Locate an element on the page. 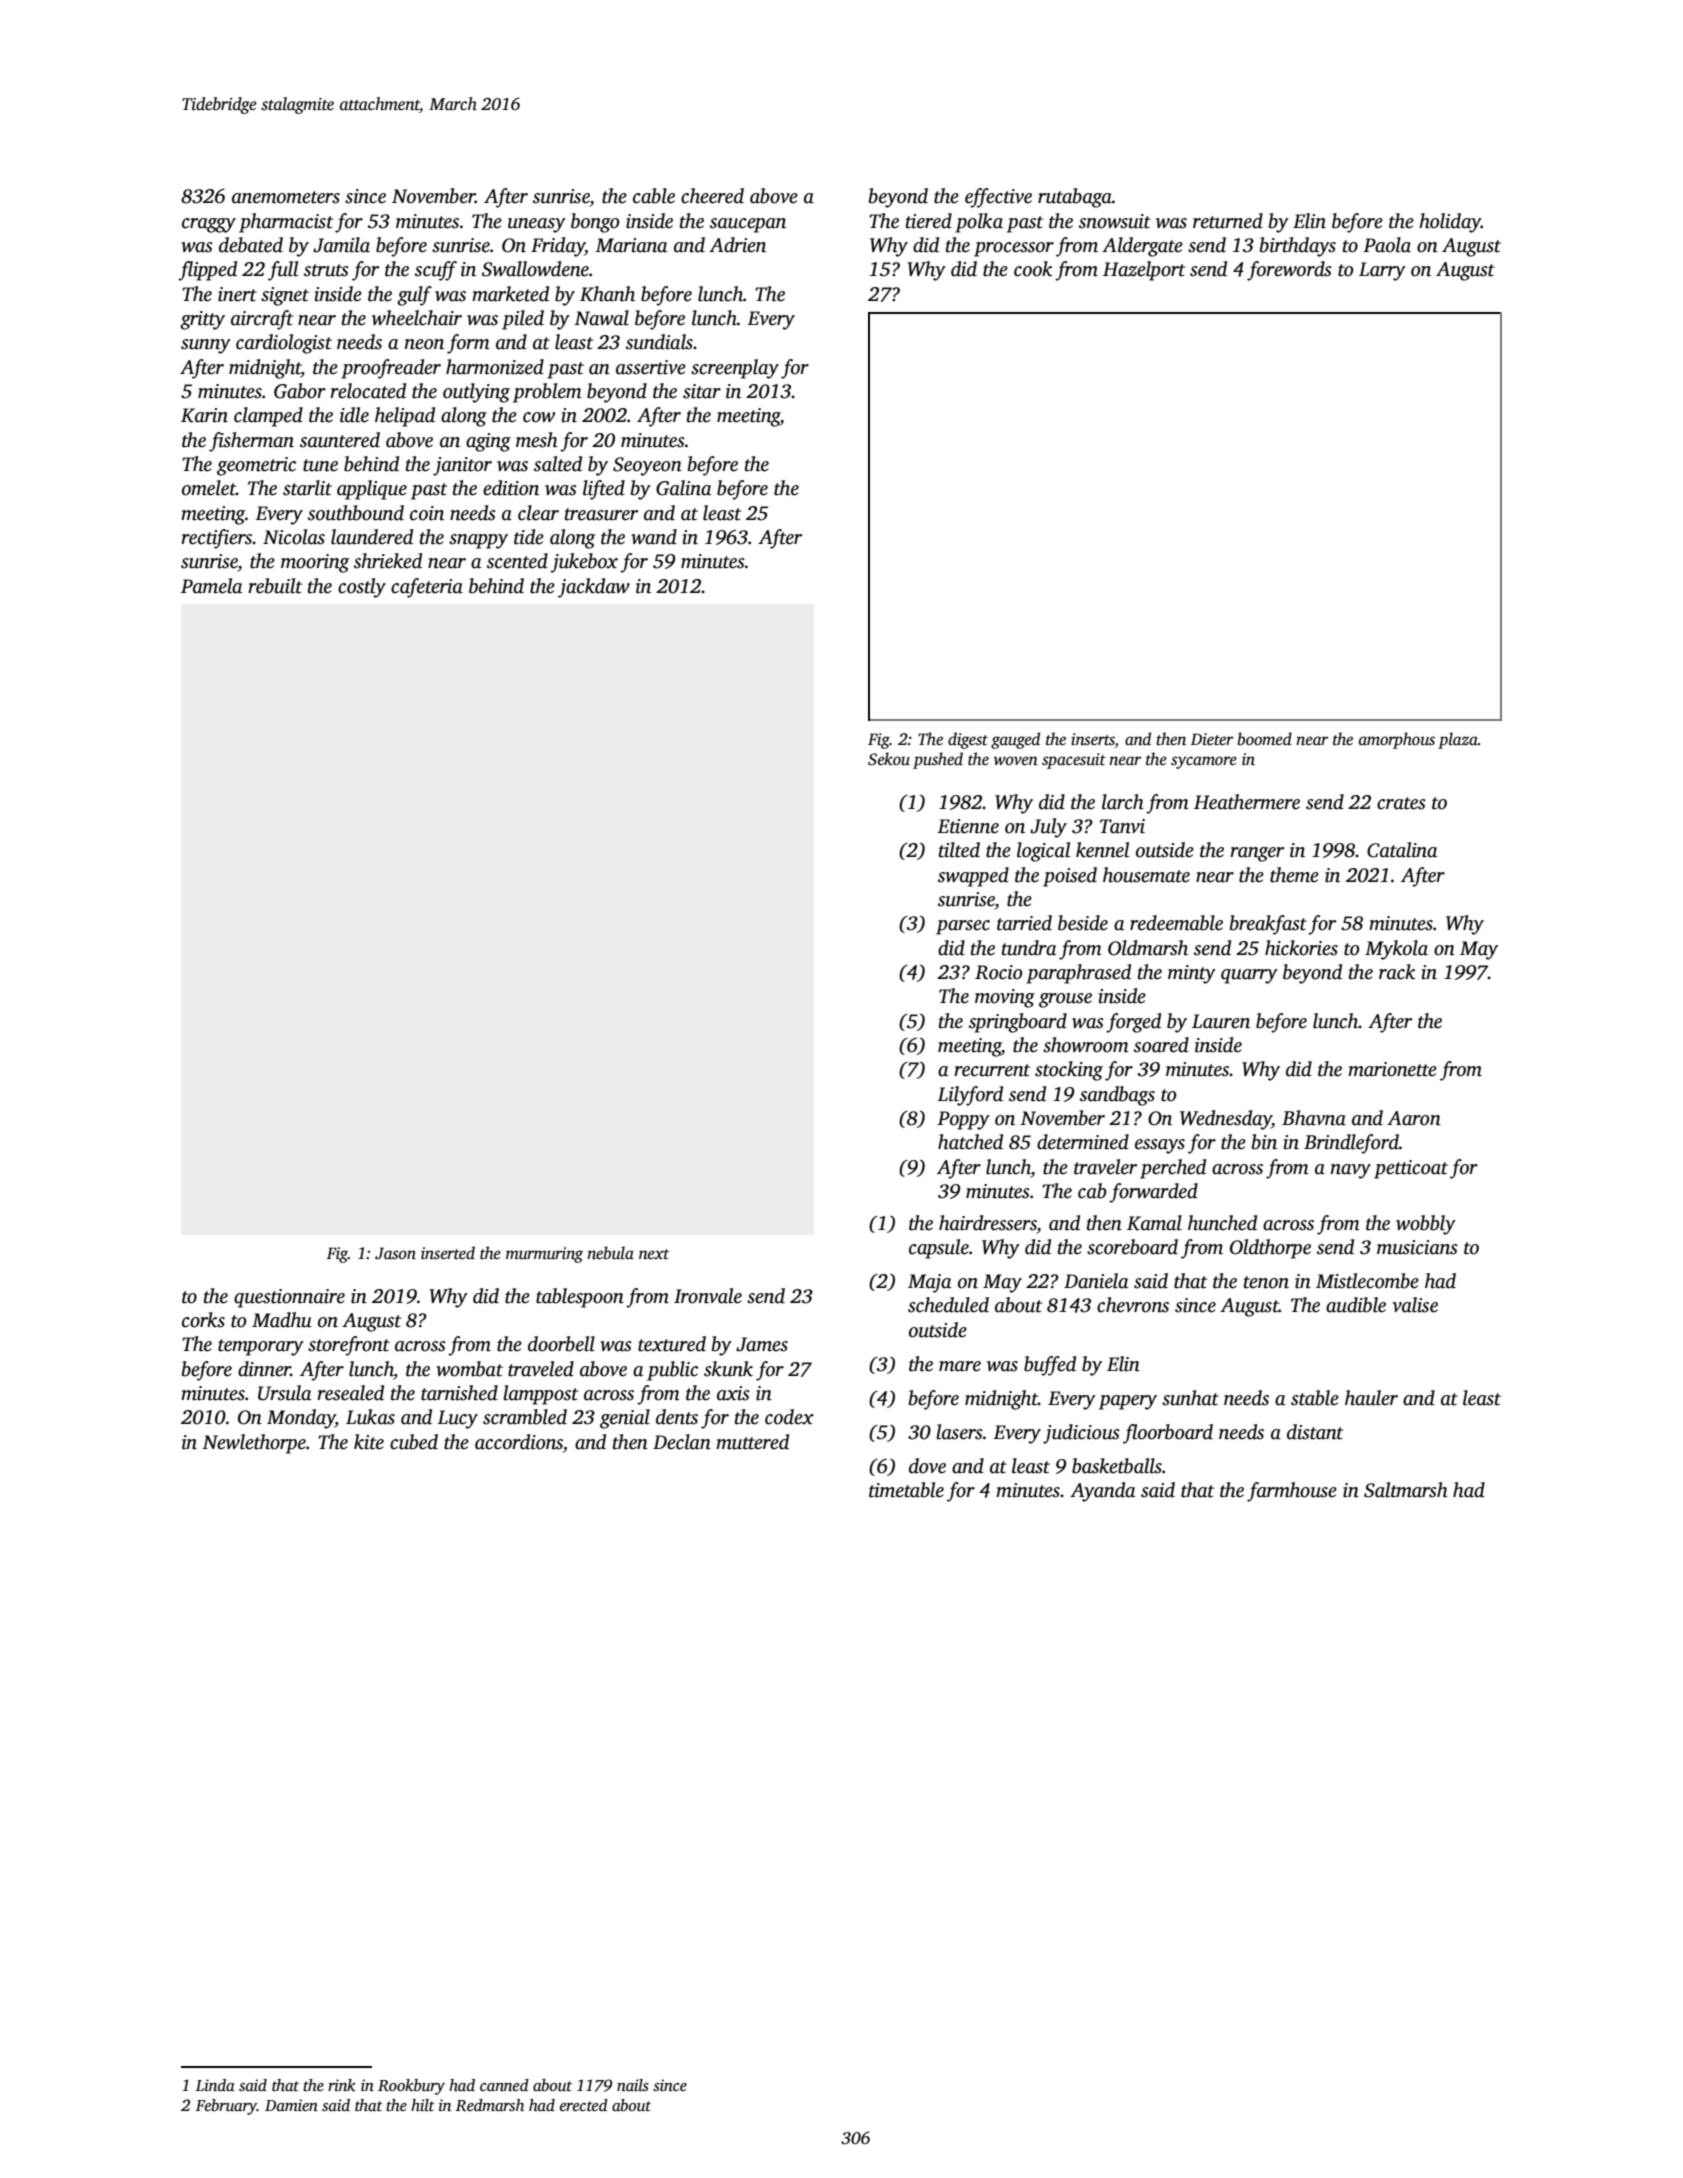  Mistlecombe is located at coordinates (1367, 1281).
